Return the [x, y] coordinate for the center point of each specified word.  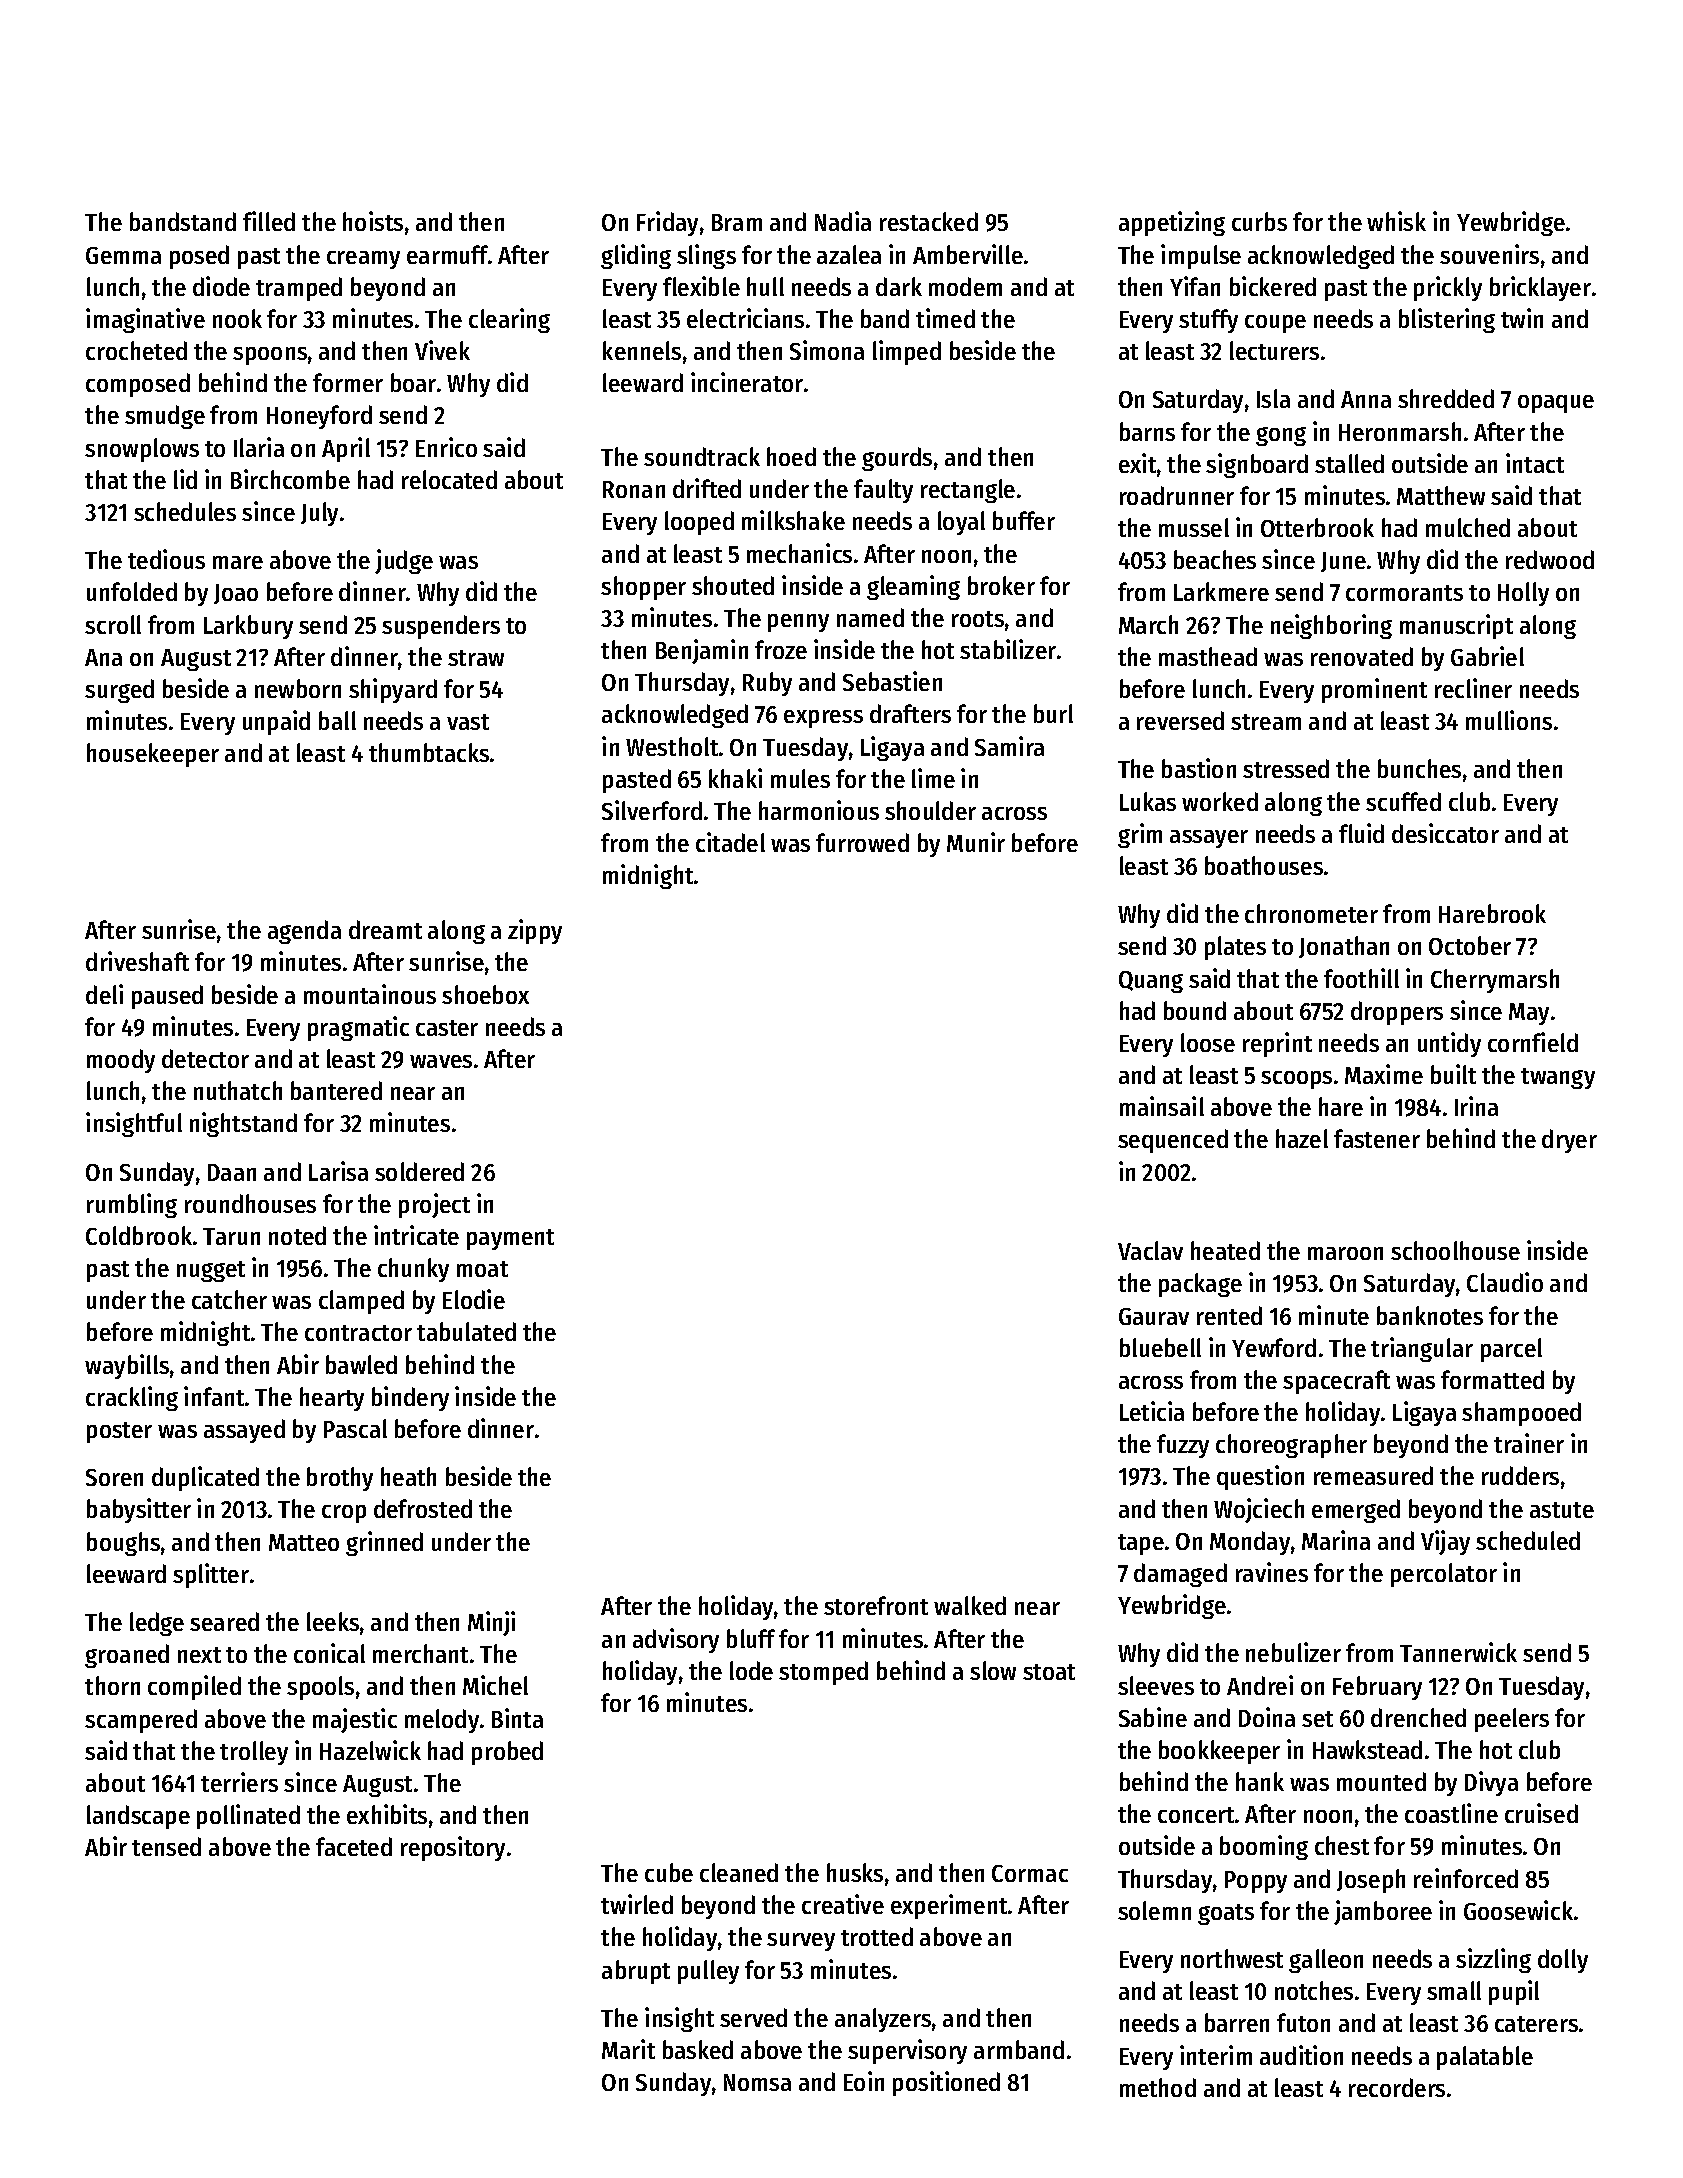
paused [167, 997]
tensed [166, 1846]
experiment [949, 1906]
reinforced [1466, 1878]
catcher [229, 1299]
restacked [929, 221]
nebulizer [1293, 1652]
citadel [730, 842]
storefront [876, 1605]
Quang [1151, 982]
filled [269, 221]
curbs [1259, 221]
